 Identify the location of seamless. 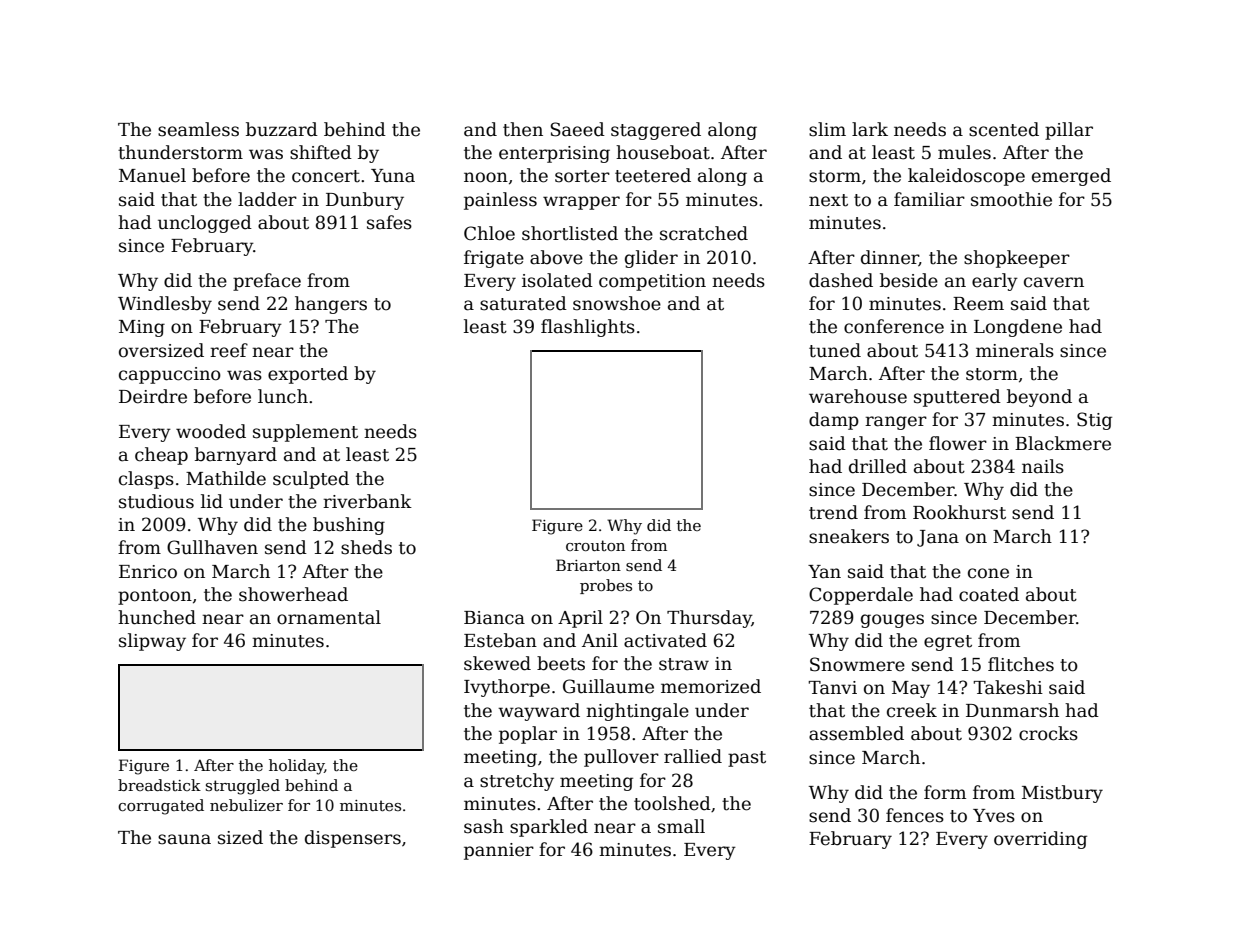
(198, 129).
